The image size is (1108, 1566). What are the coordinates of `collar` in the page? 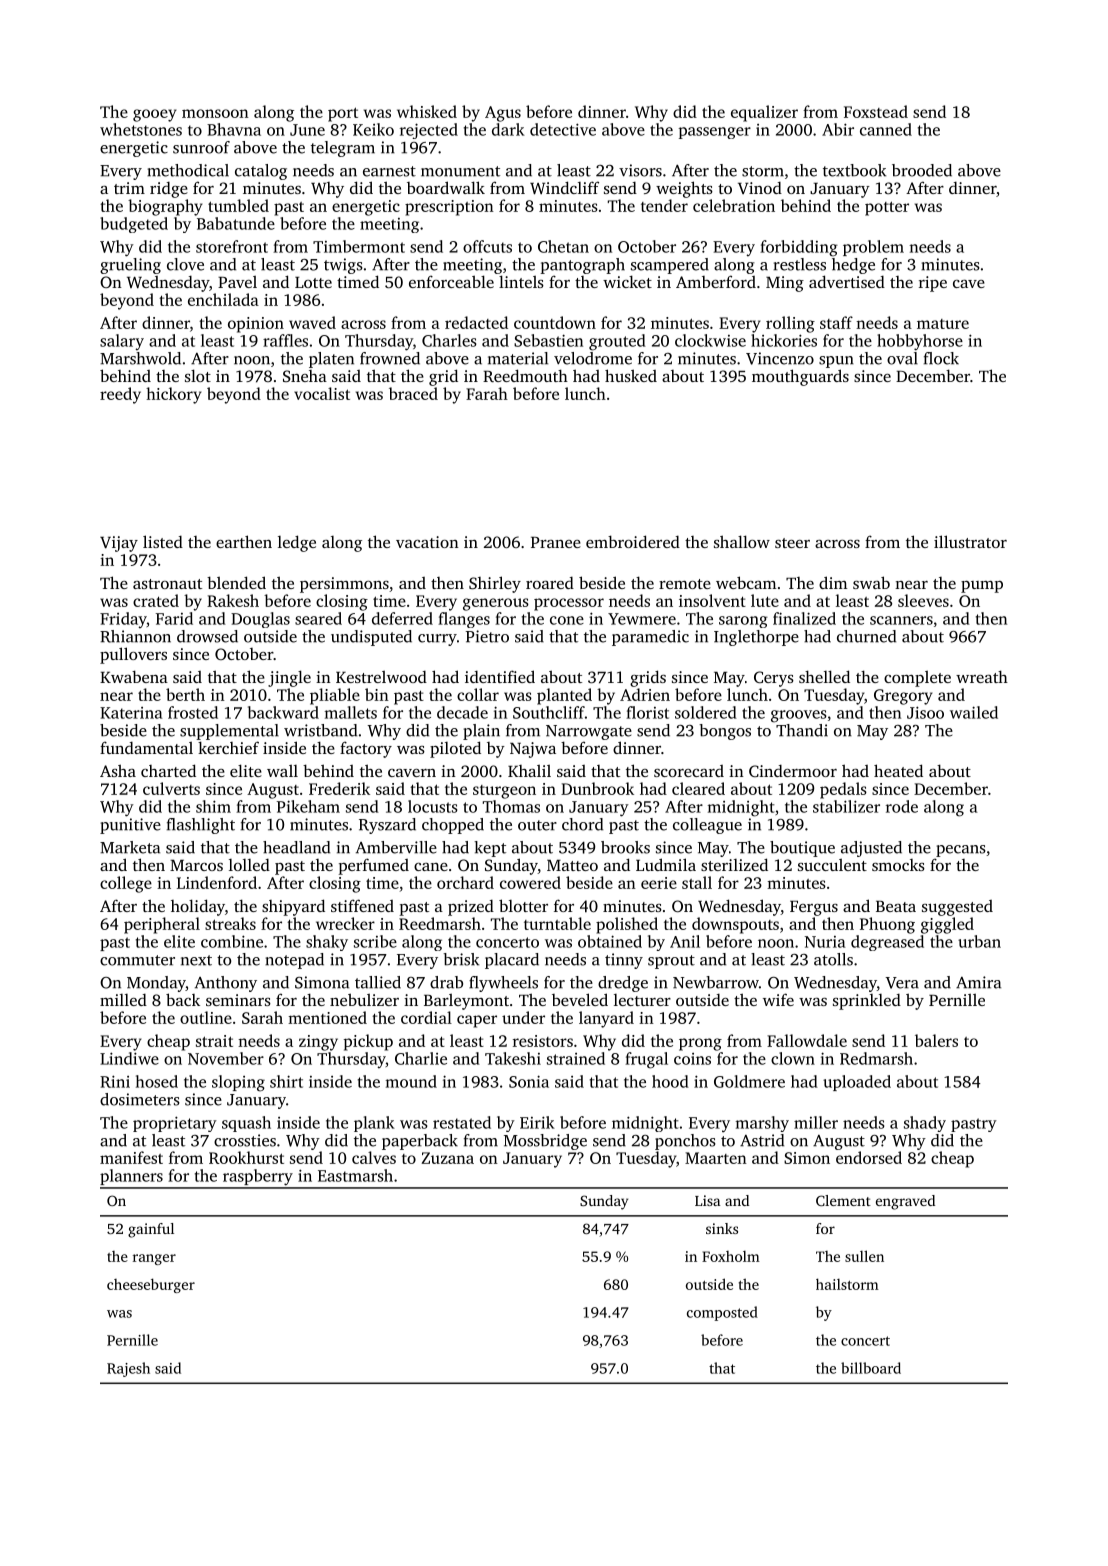 It's located at (478, 694).
